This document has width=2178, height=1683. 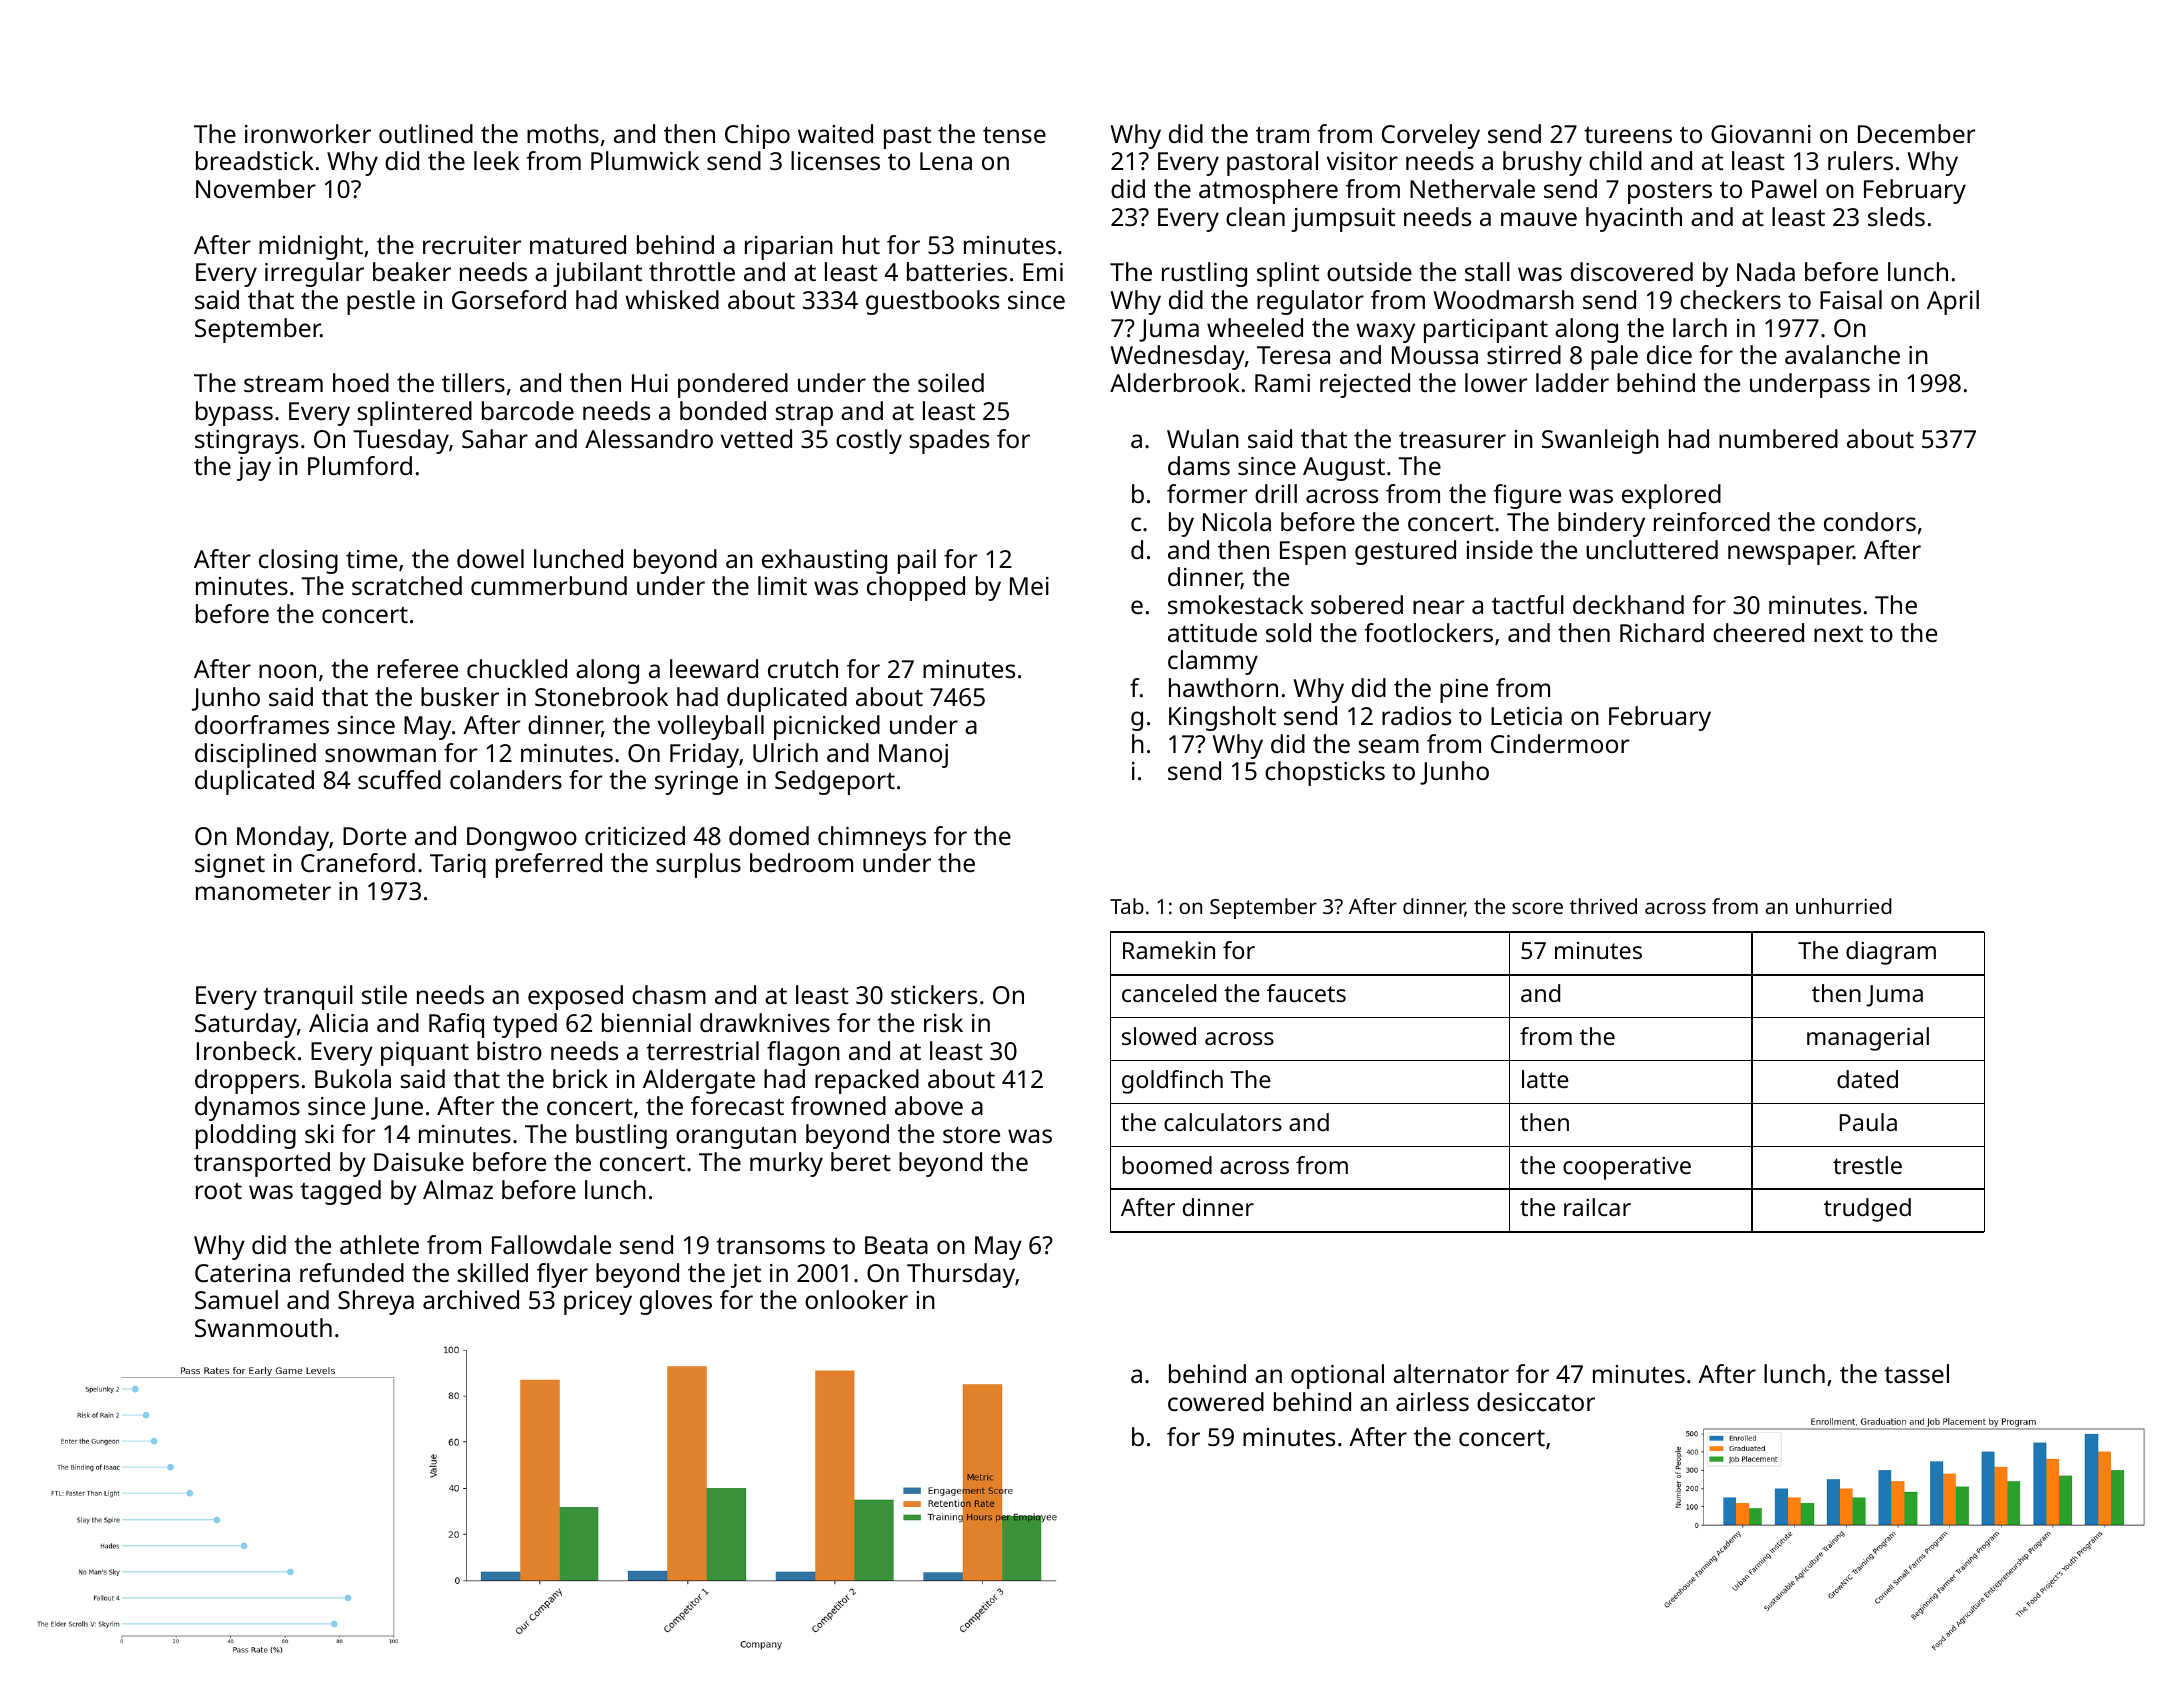 What do you see at coordinates (711, 727) in the document?
I see `volleyball` at bounding box center [711, 727].
